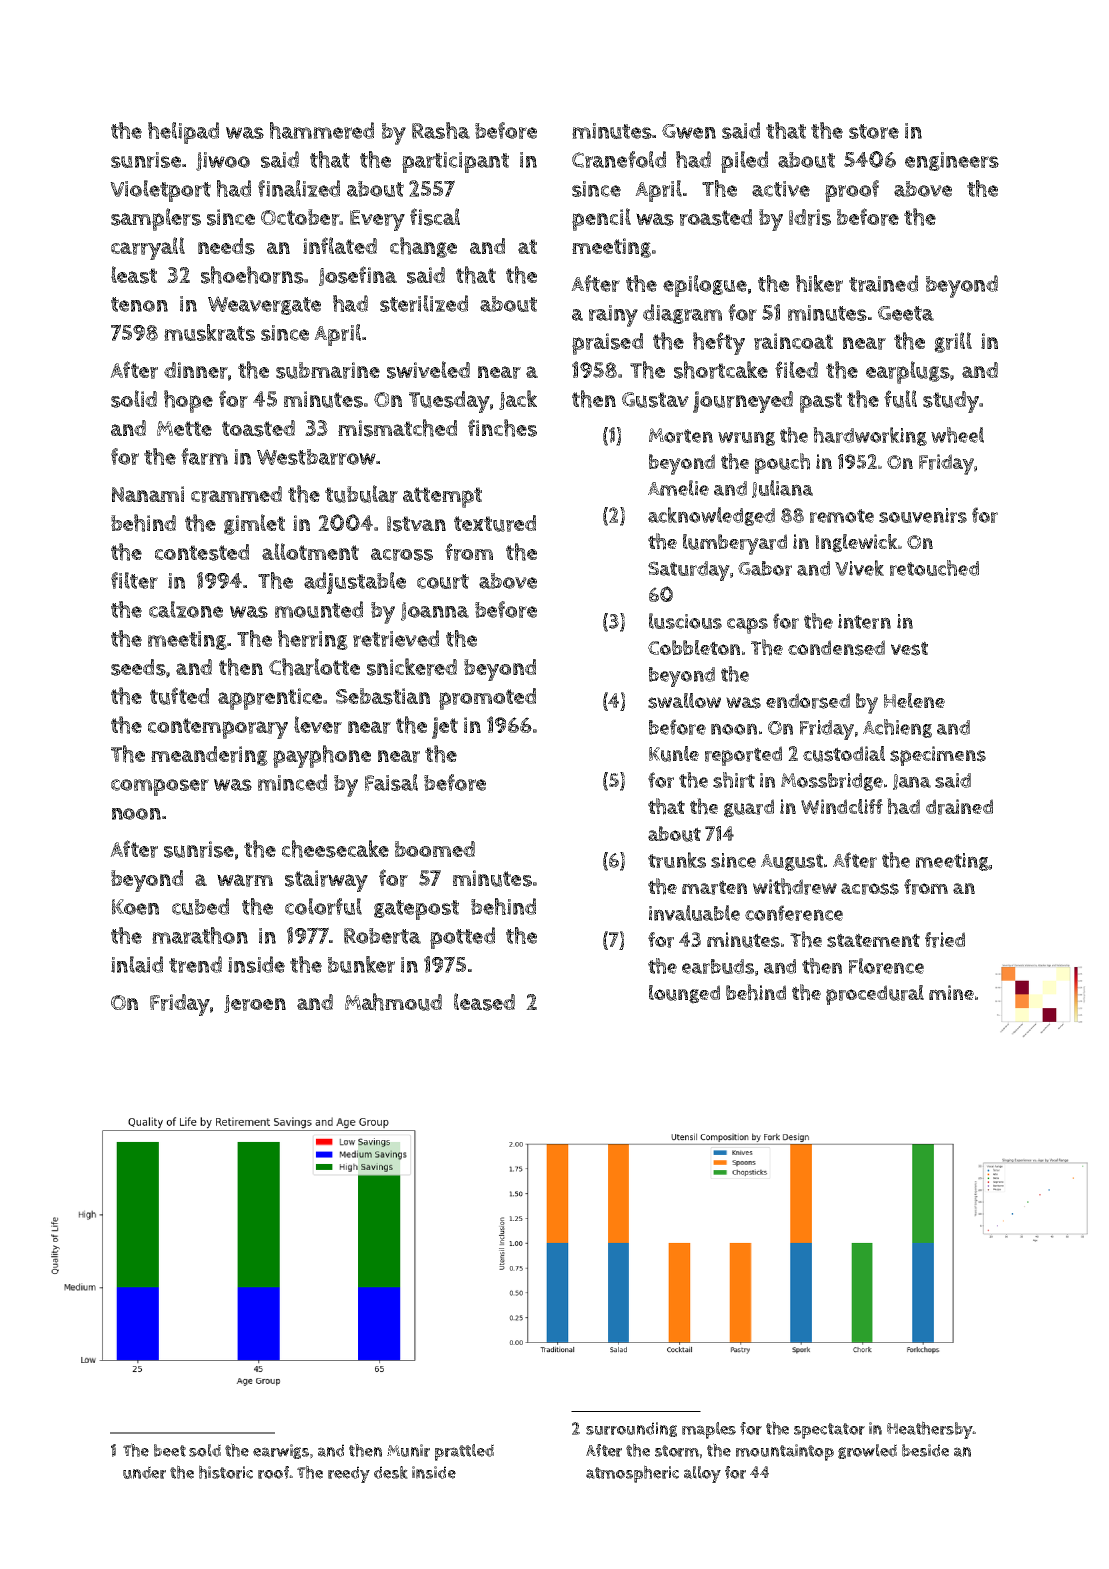 The image size is (1109, 1569). I want to click on tufted, so click(179, 696).
